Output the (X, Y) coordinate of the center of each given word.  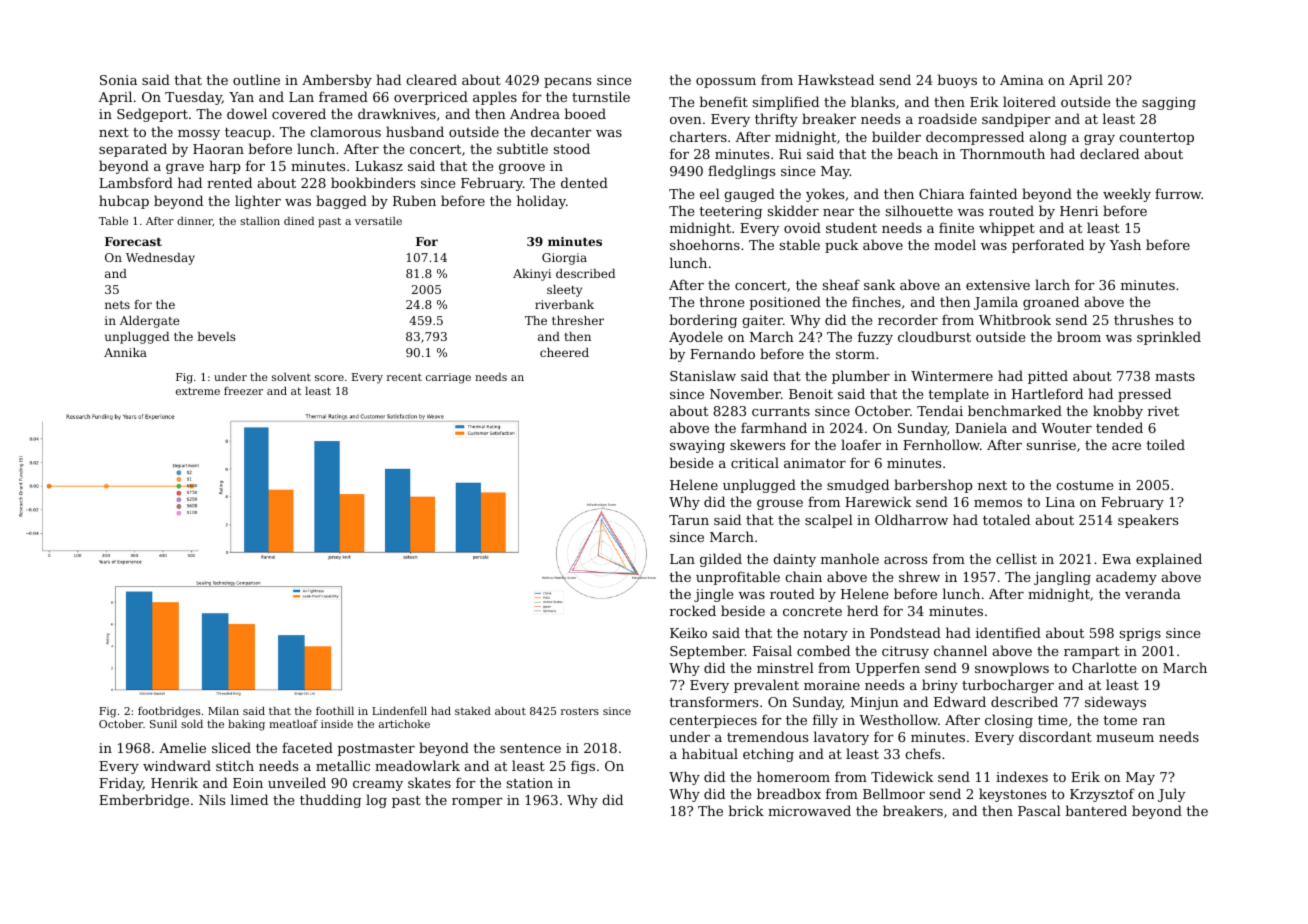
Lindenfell (399, 710)
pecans (567, 83)
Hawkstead (836, 79)
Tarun (689, 520)
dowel (247, 113)
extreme (198, 391)
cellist (1016, 558)
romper (477, 803)
